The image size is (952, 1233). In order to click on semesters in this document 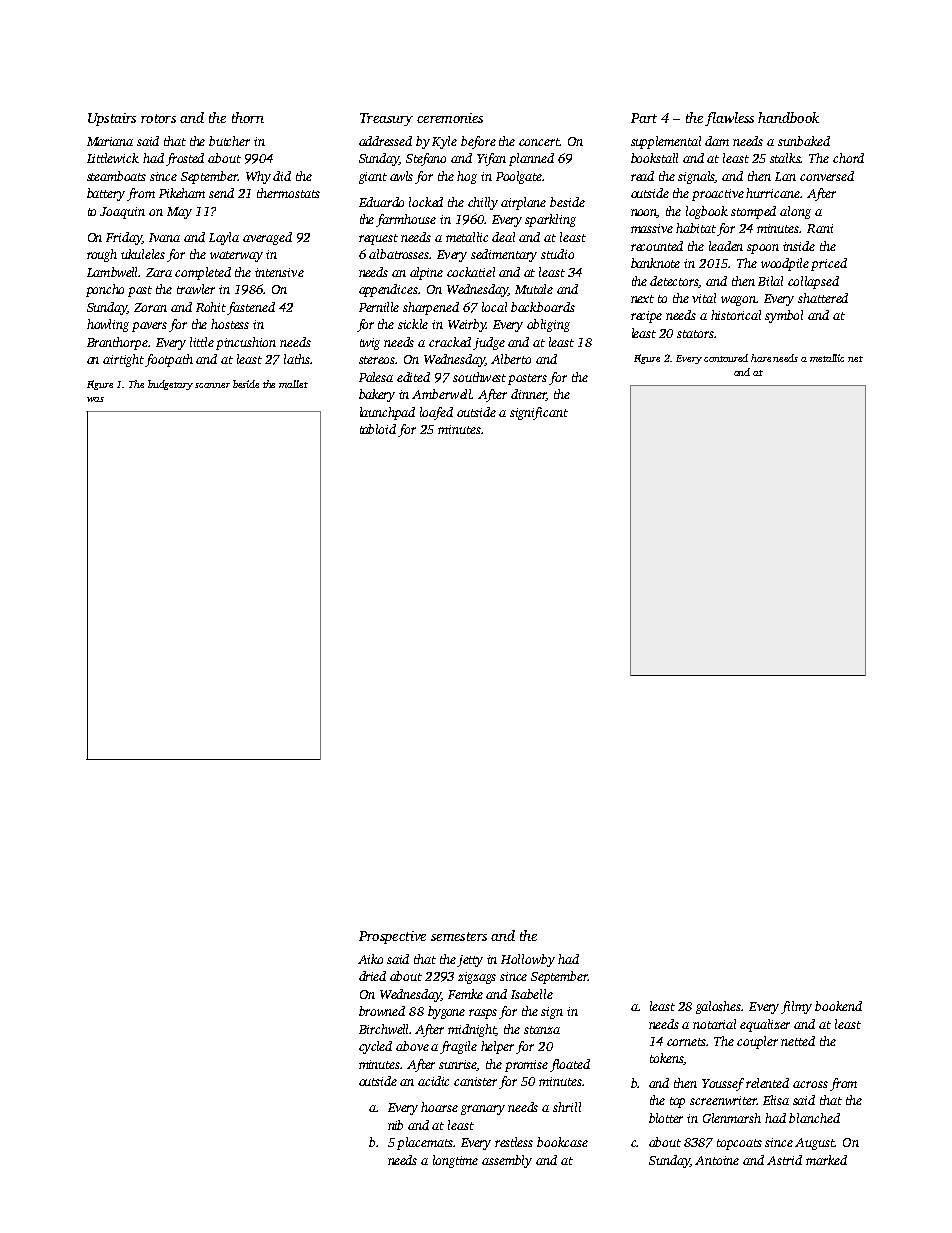, I will do `click(459, 936)`.
